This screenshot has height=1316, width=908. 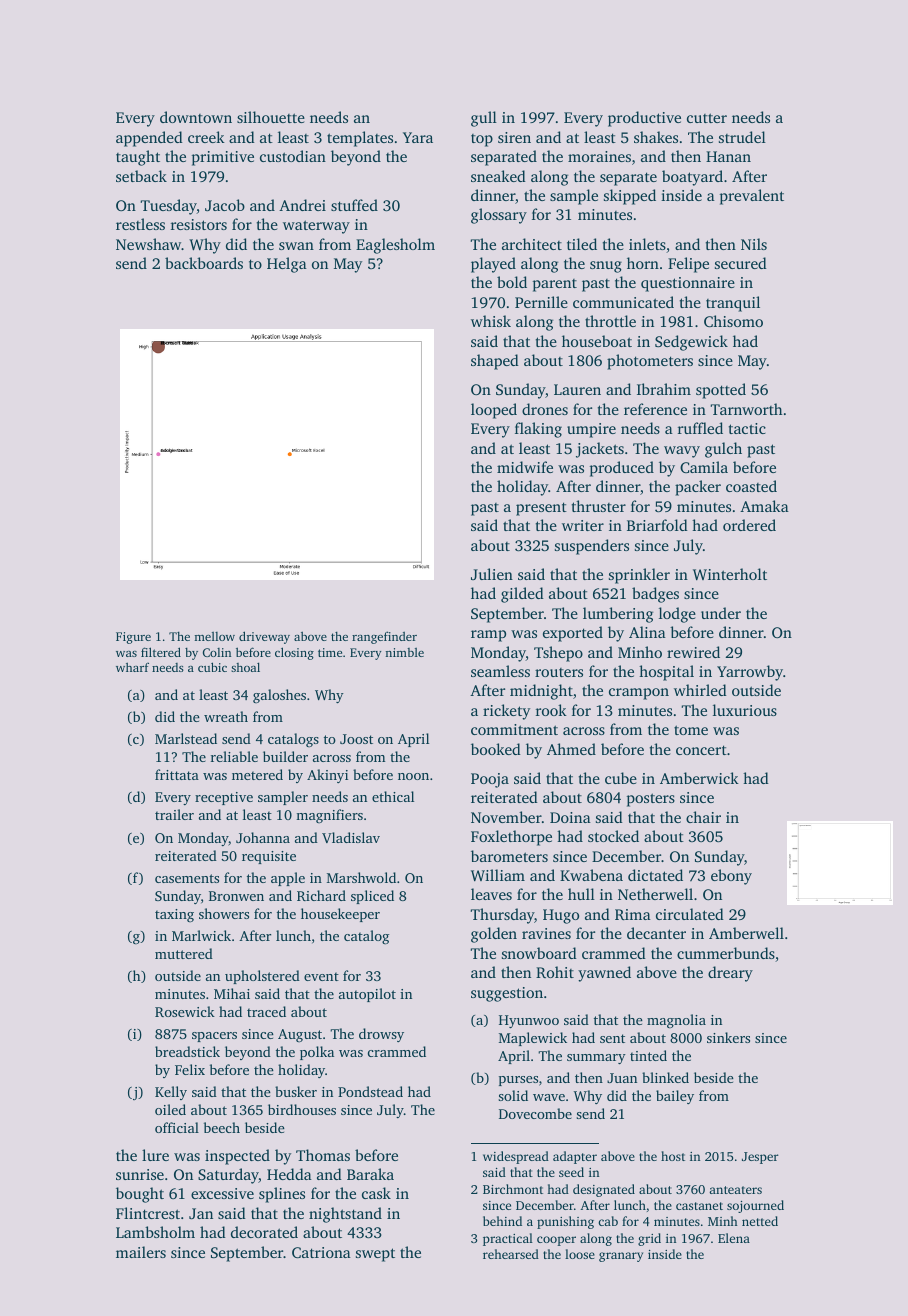 What do you see at coordinates (138, 158) in the screenshot?
I see `taught` at bounding box center [138, 158].
